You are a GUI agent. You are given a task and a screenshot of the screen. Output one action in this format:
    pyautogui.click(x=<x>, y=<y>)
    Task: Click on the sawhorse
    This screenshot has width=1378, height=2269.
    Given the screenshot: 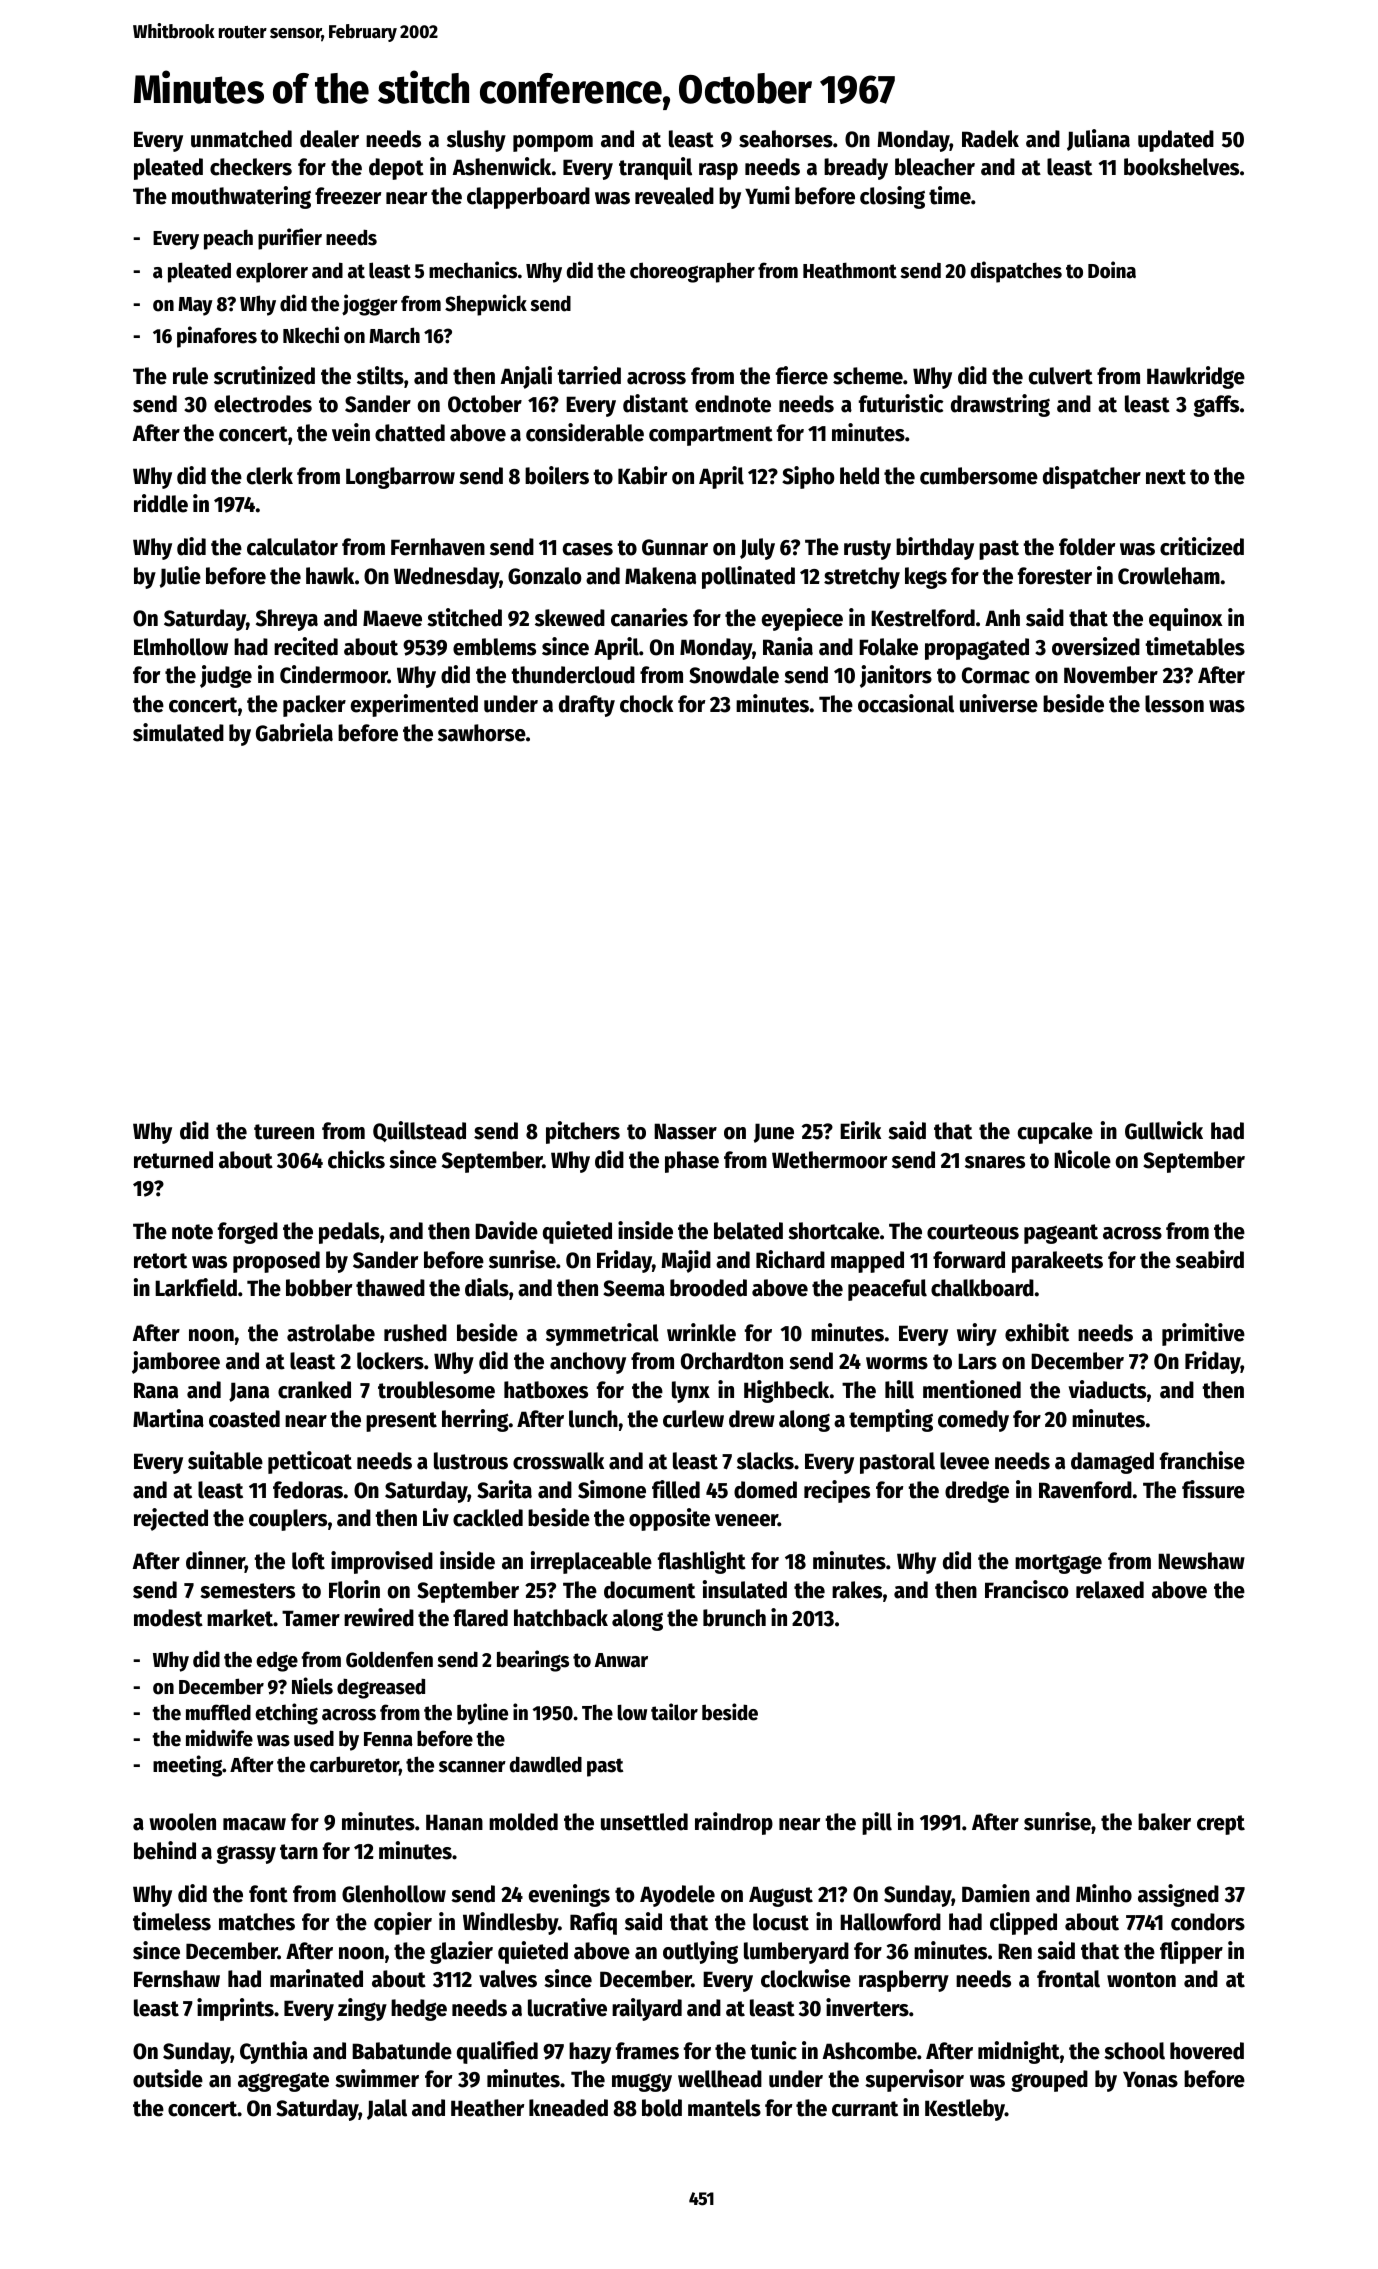 What is the action you would take?
    pyautogui.click(x=482, y=733)
